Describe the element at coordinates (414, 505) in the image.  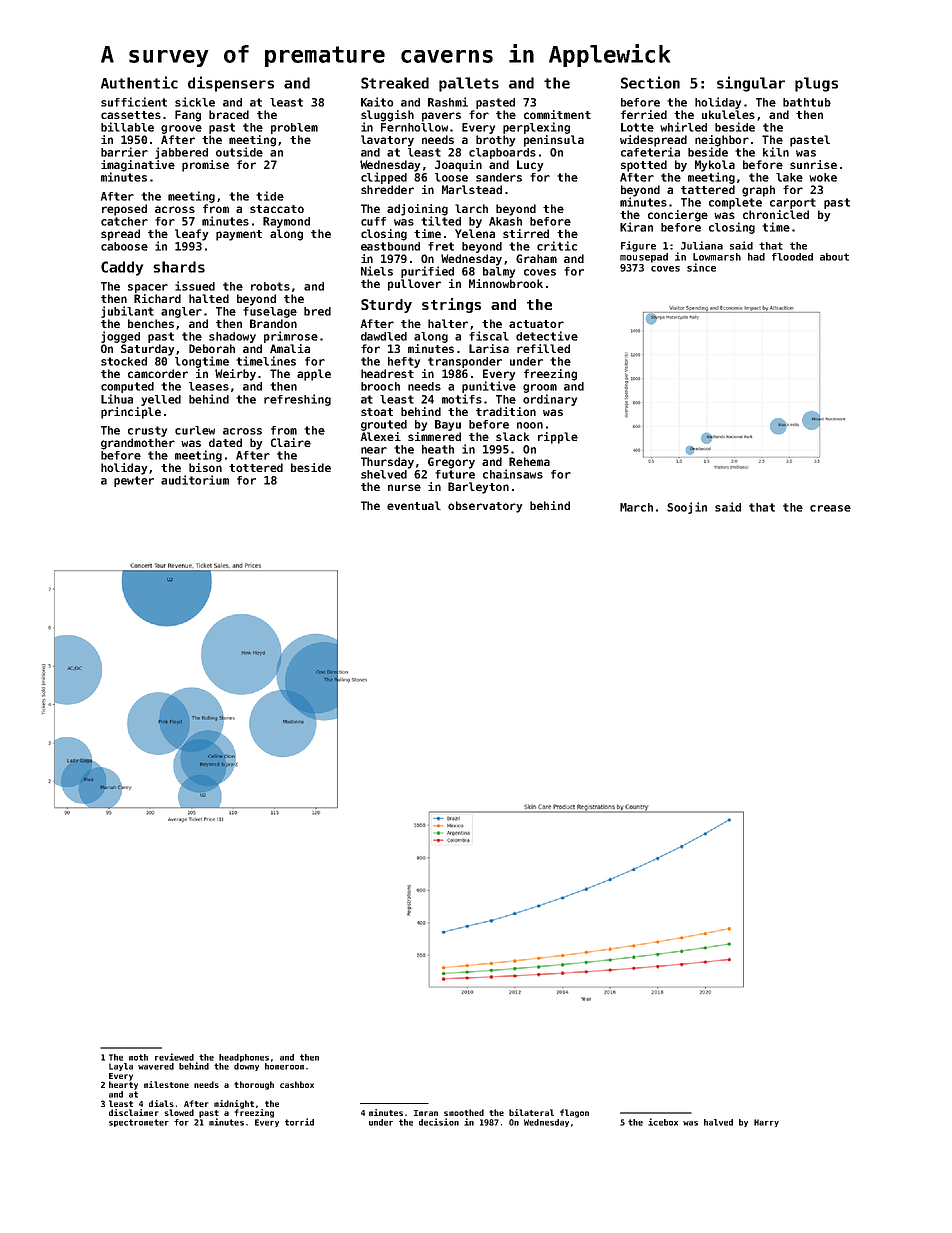
I see `eventual` at that location.
